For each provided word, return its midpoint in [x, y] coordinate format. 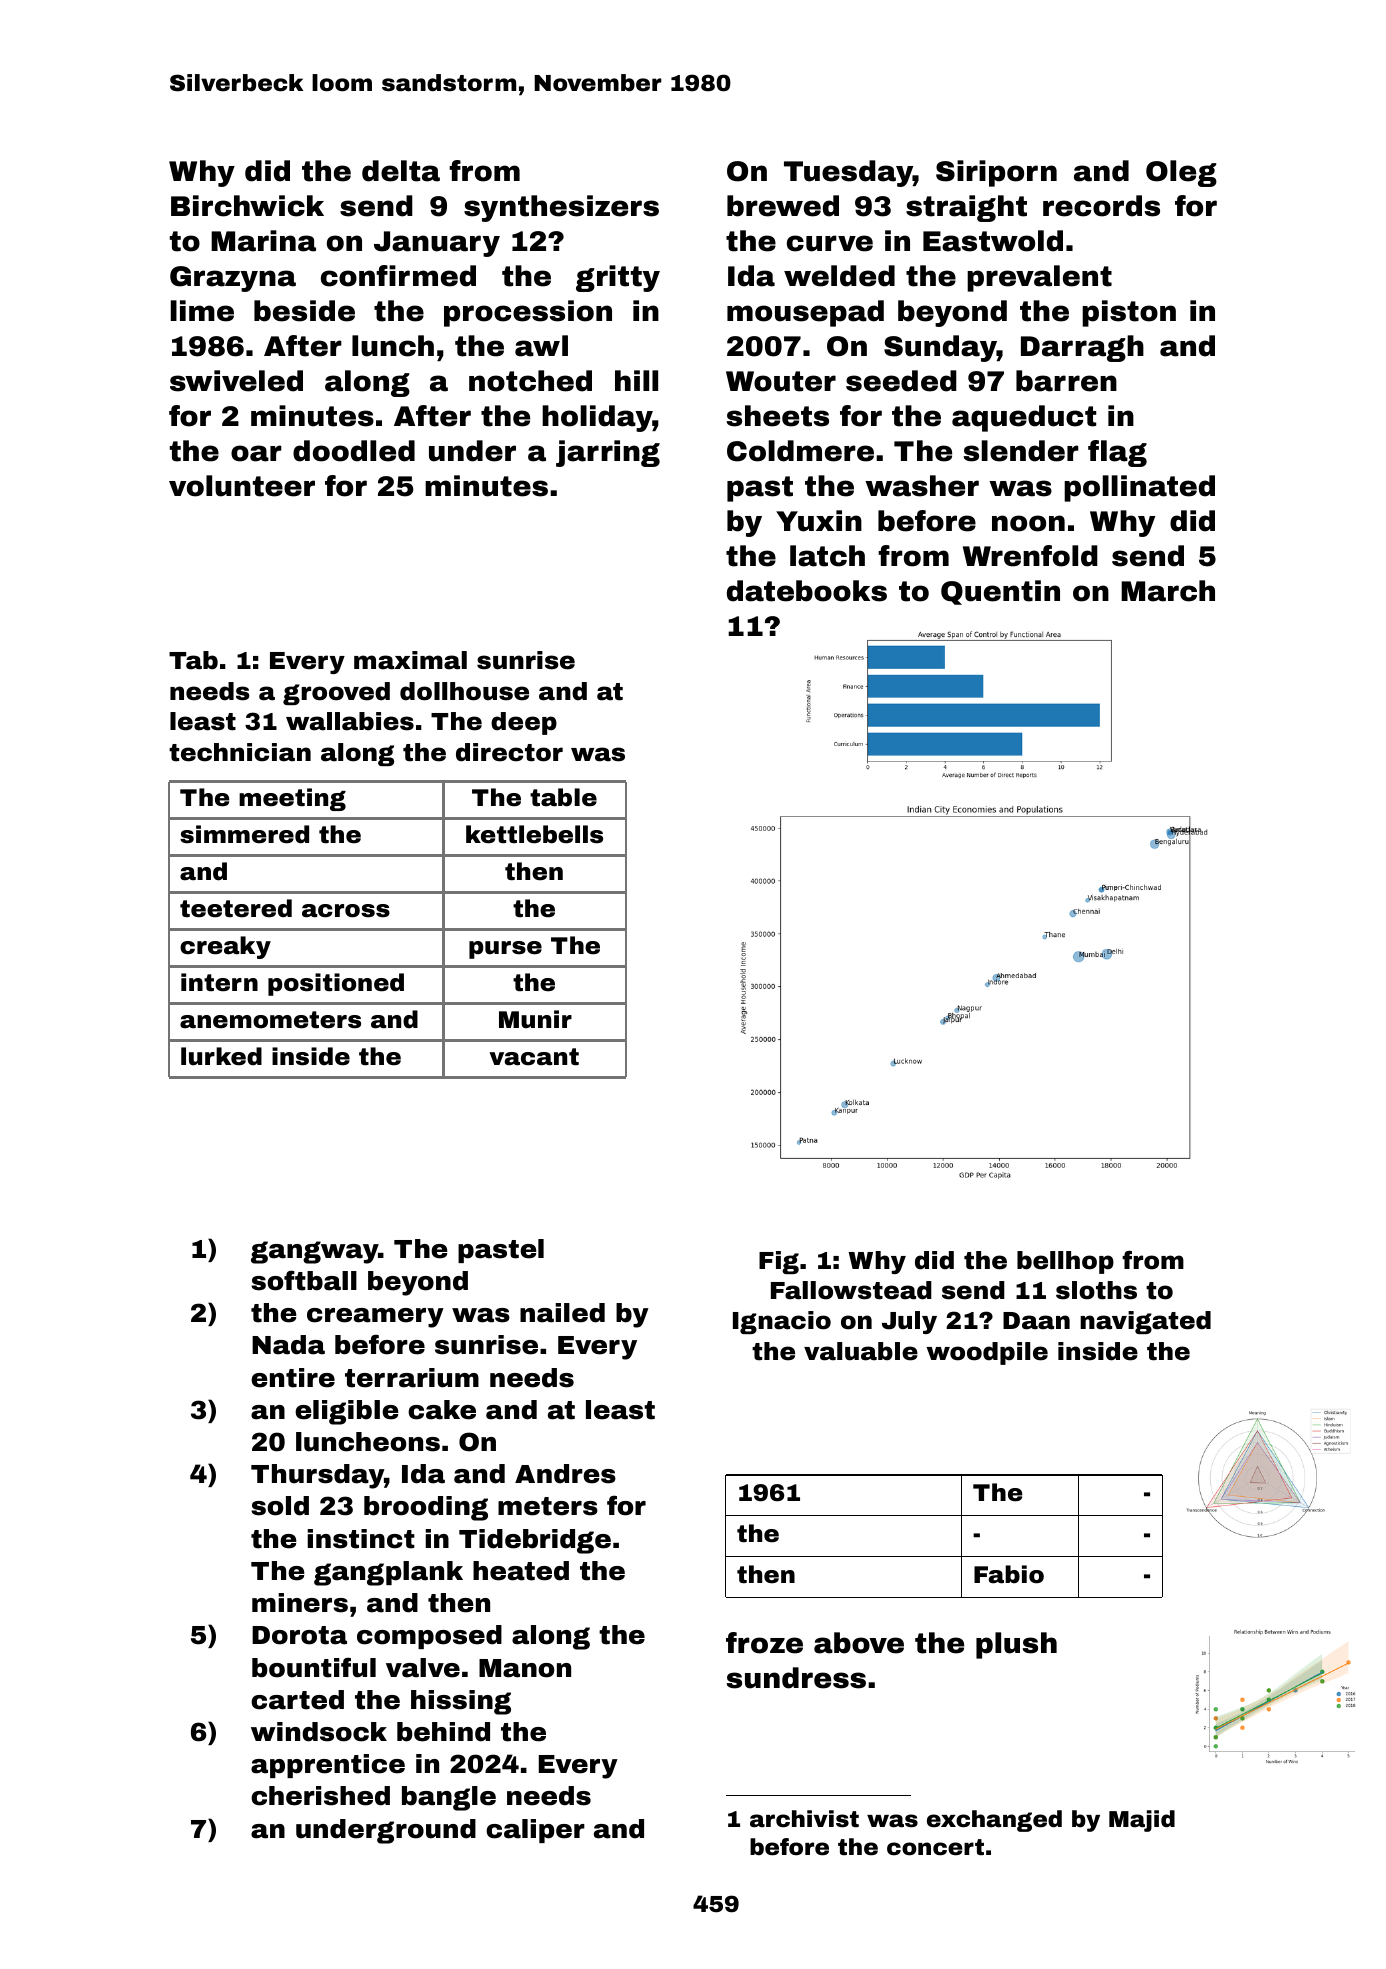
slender [1021, 451]
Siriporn [996, 173]
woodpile [987, 1353]
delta [401, 171]
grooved [336, 693]
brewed [783, 206]
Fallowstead [851, 1290]
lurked [221, 1056]
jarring [608, 453]
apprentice [328, 1766]
